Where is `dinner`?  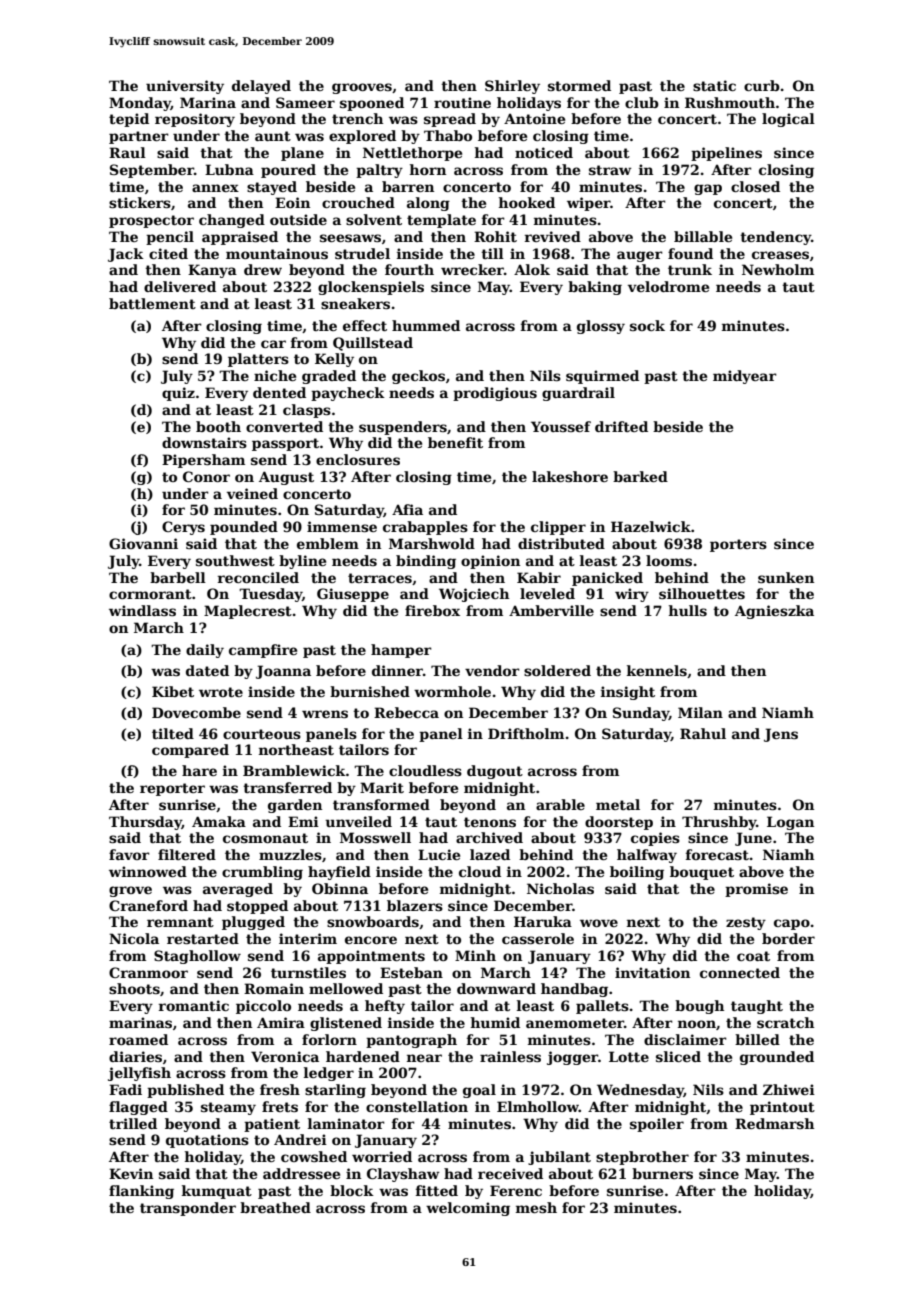
dinner is located at coordinates (397, 670).
